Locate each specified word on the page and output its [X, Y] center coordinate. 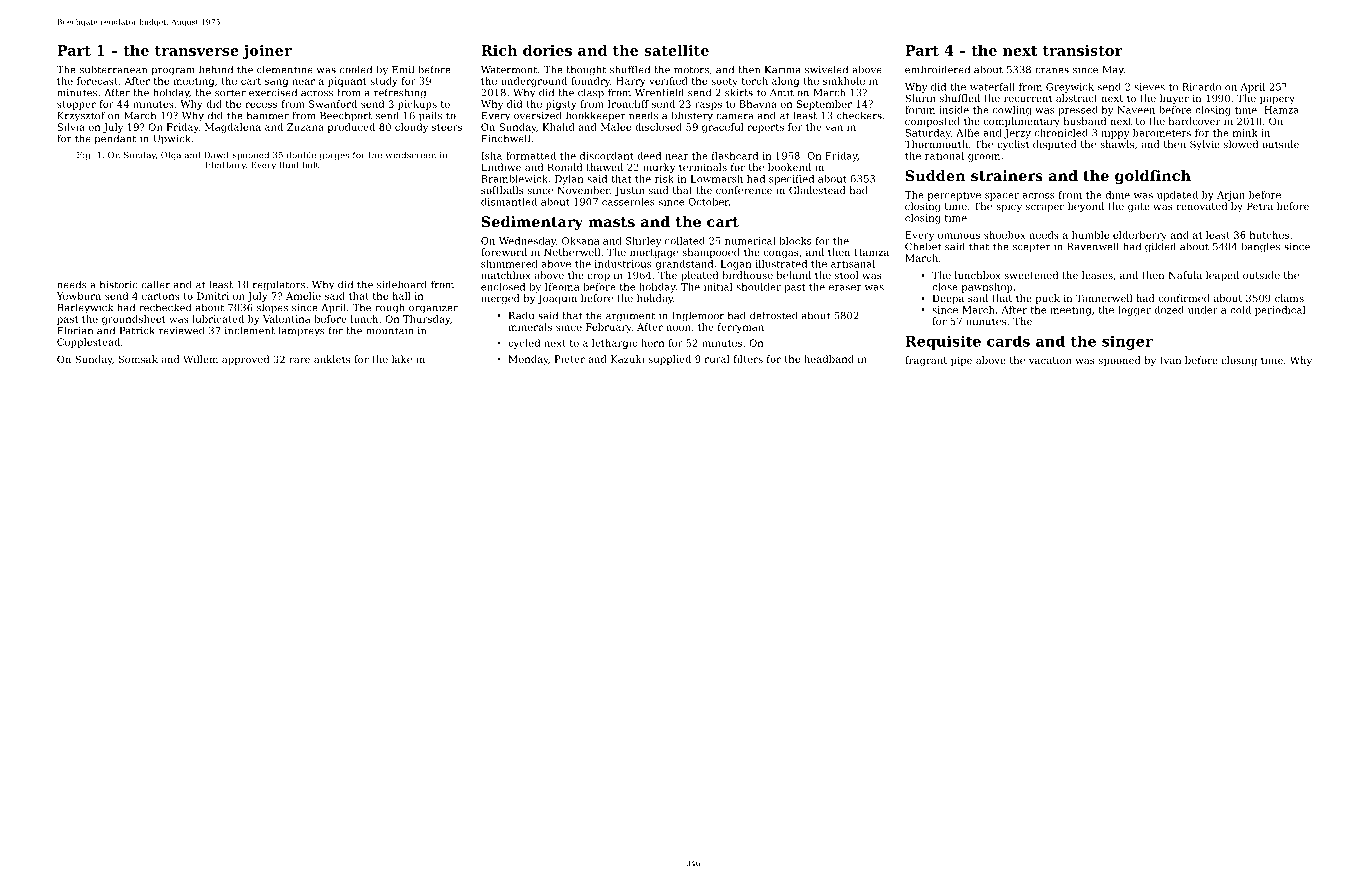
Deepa [948, 299]
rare [299, 360]
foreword [504, 252]
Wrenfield [659, 92]
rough [390, 308]
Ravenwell [1093, 246]
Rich [499, 50]
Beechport [346, 116]
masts [611, 222]
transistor [1082, 50]
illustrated [781, 264]
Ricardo [1201, 87]
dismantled [509, 202]
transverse [197, 51]
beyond [1086, 207]
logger [1134, 311]
